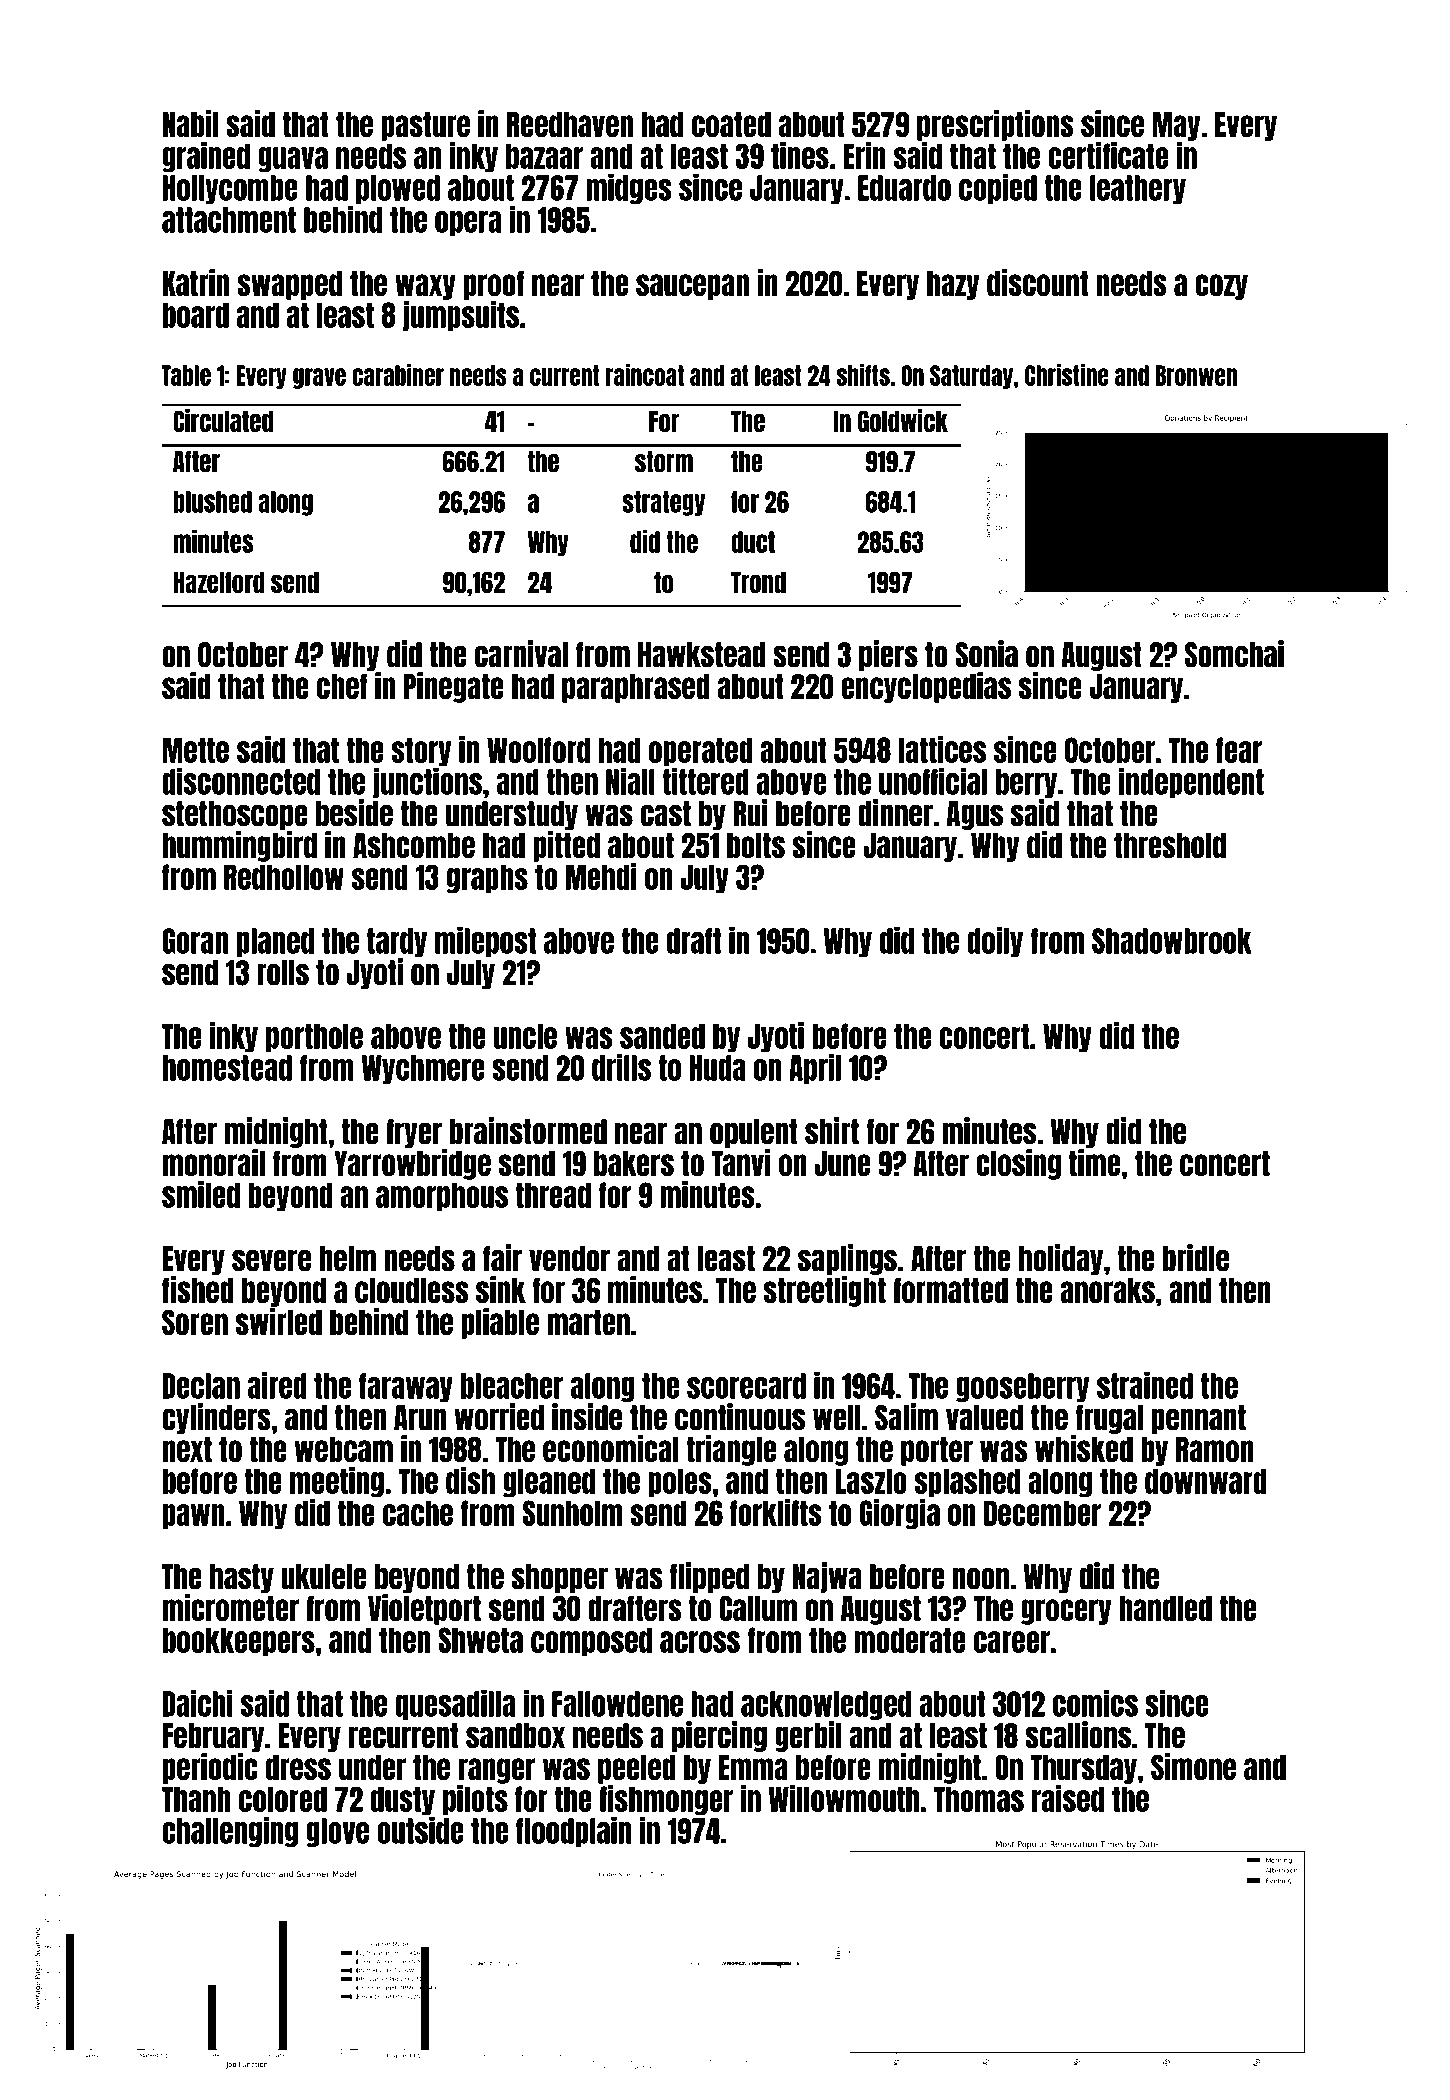  I want to click on doily, so click(995, 941).
